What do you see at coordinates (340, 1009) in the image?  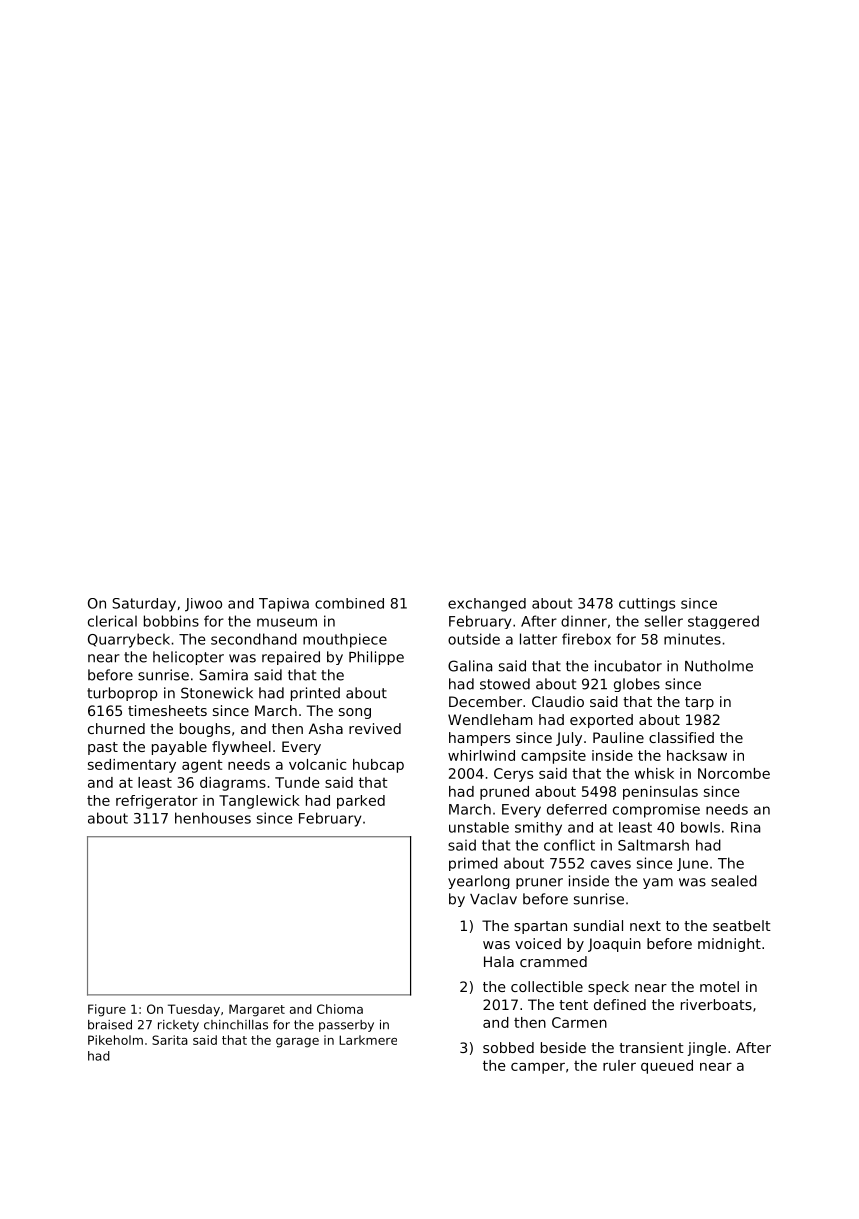 I see `Chioma` at bounding box center [340, 1009].
